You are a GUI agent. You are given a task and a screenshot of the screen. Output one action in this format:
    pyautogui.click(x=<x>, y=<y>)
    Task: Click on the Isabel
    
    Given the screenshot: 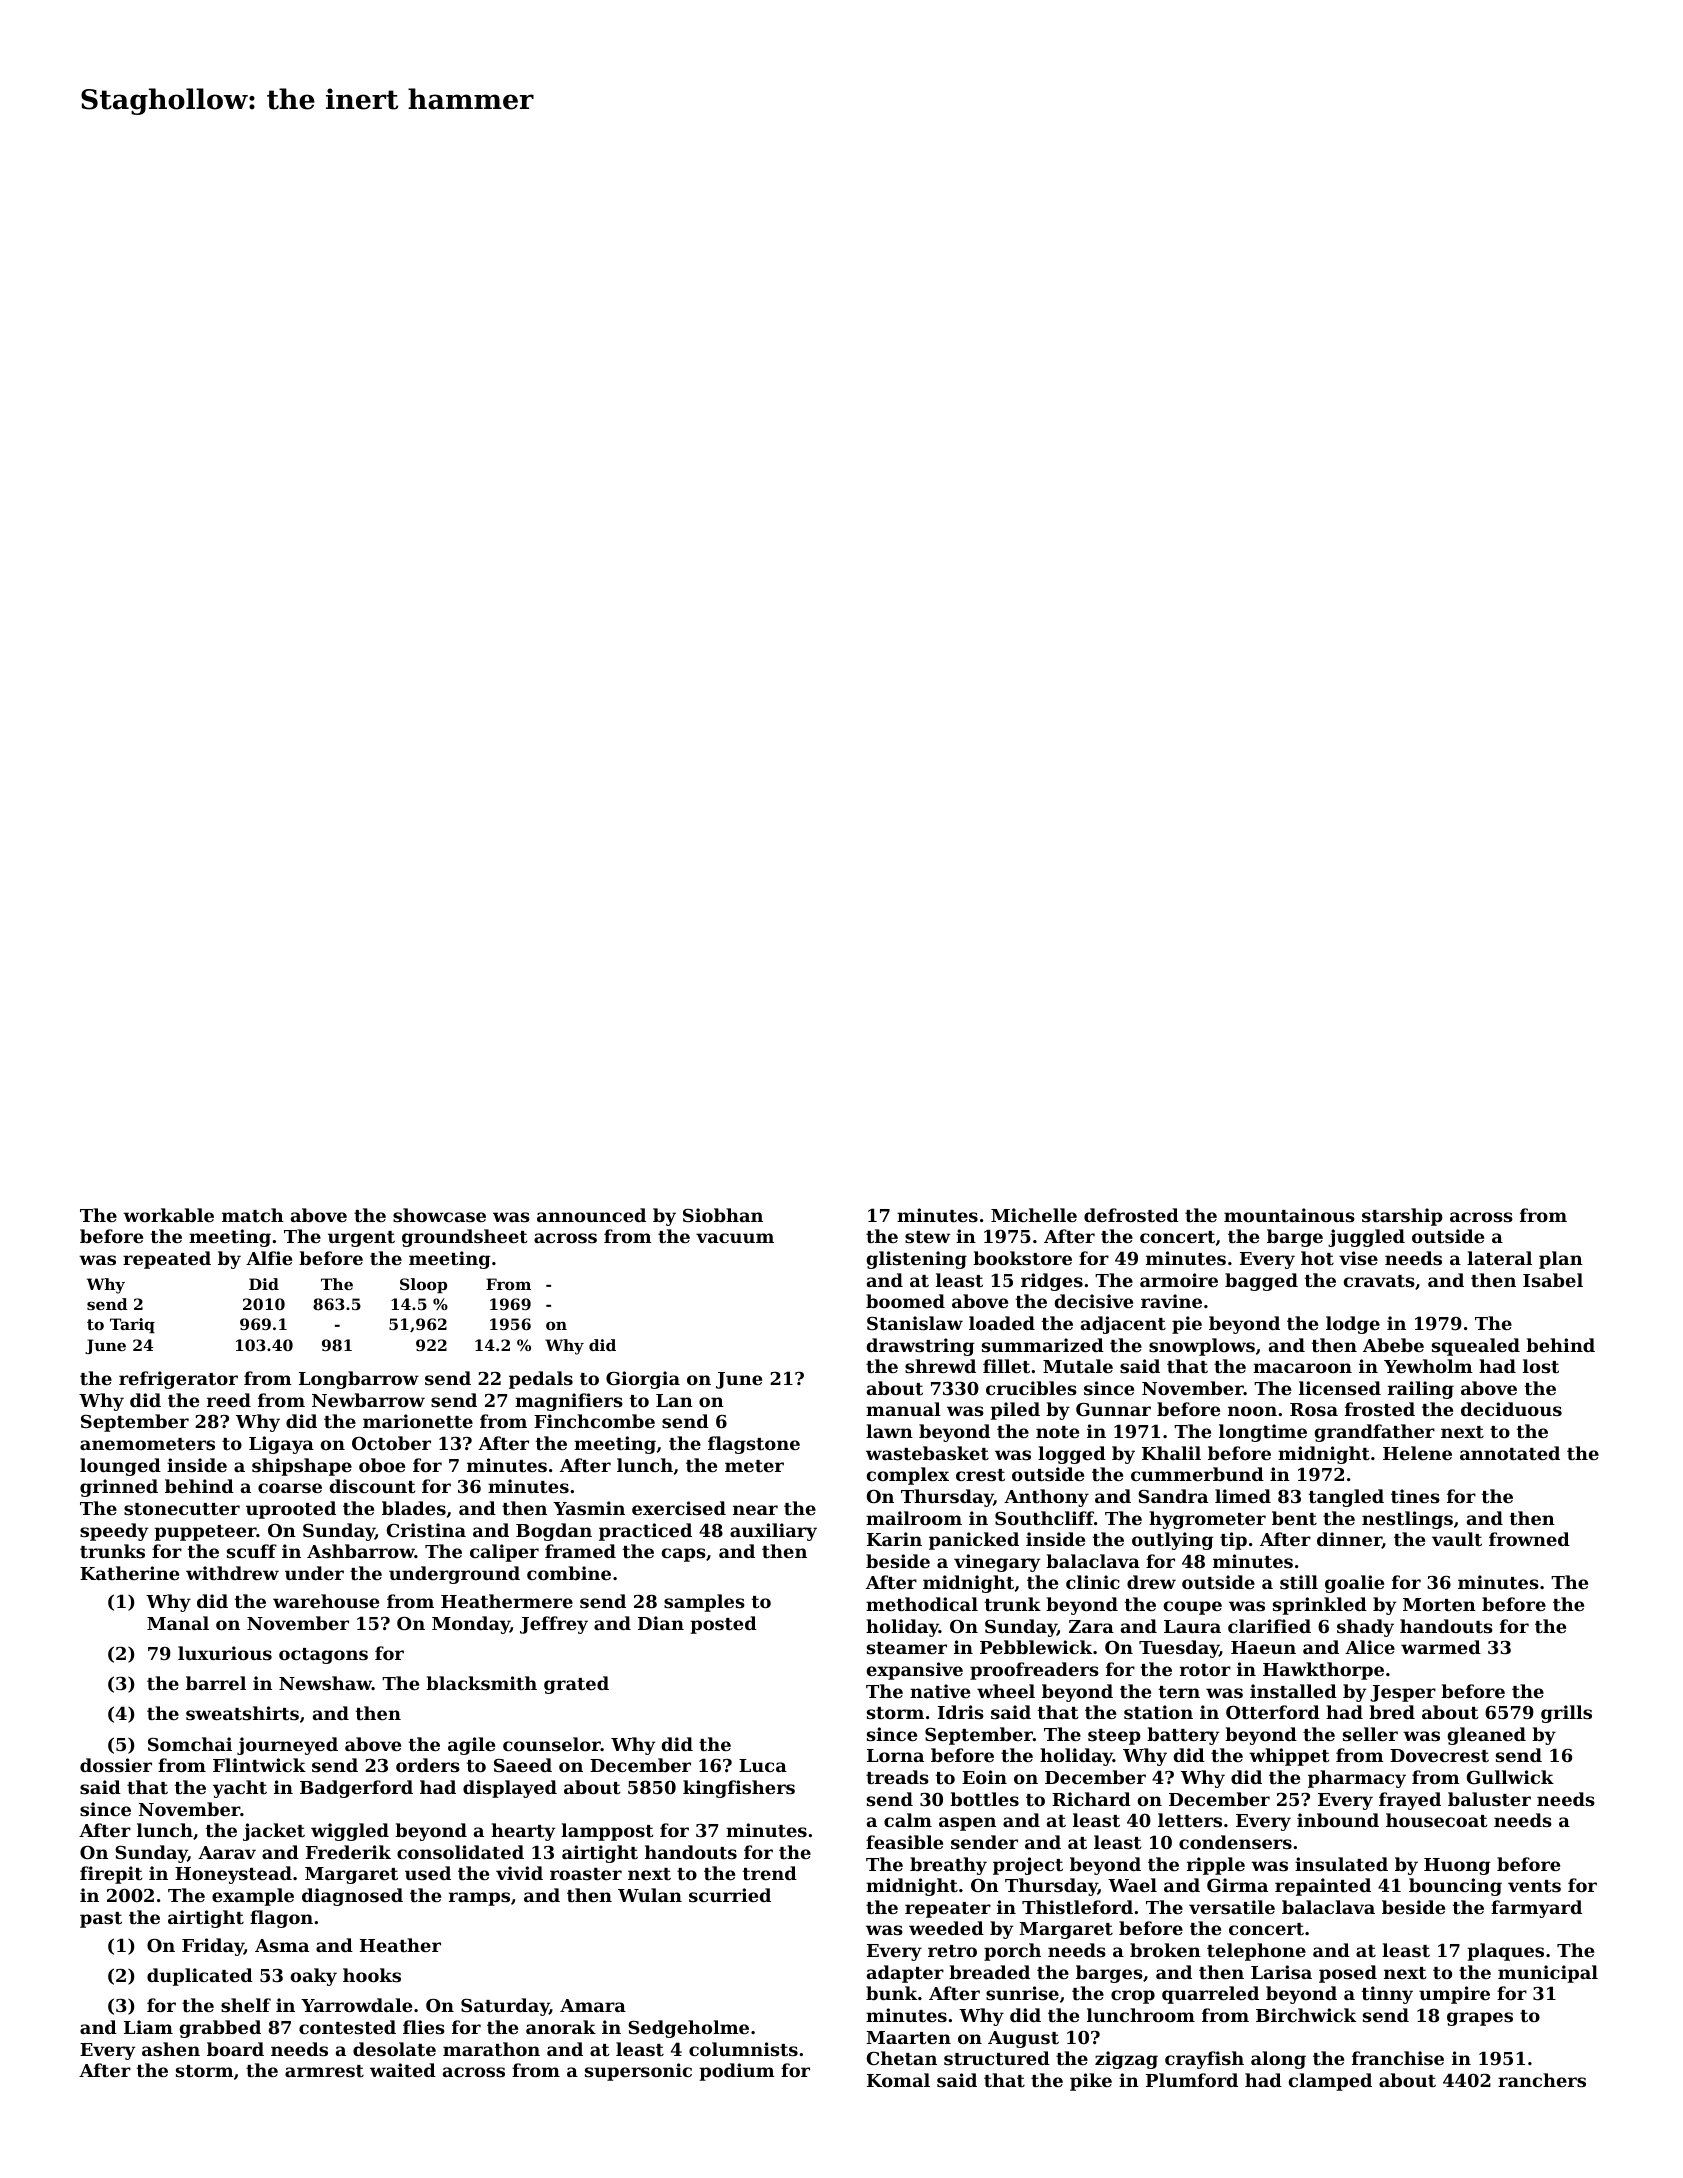 What is the action you would take?
    pyautogui.click(x=1553, y=1280)
